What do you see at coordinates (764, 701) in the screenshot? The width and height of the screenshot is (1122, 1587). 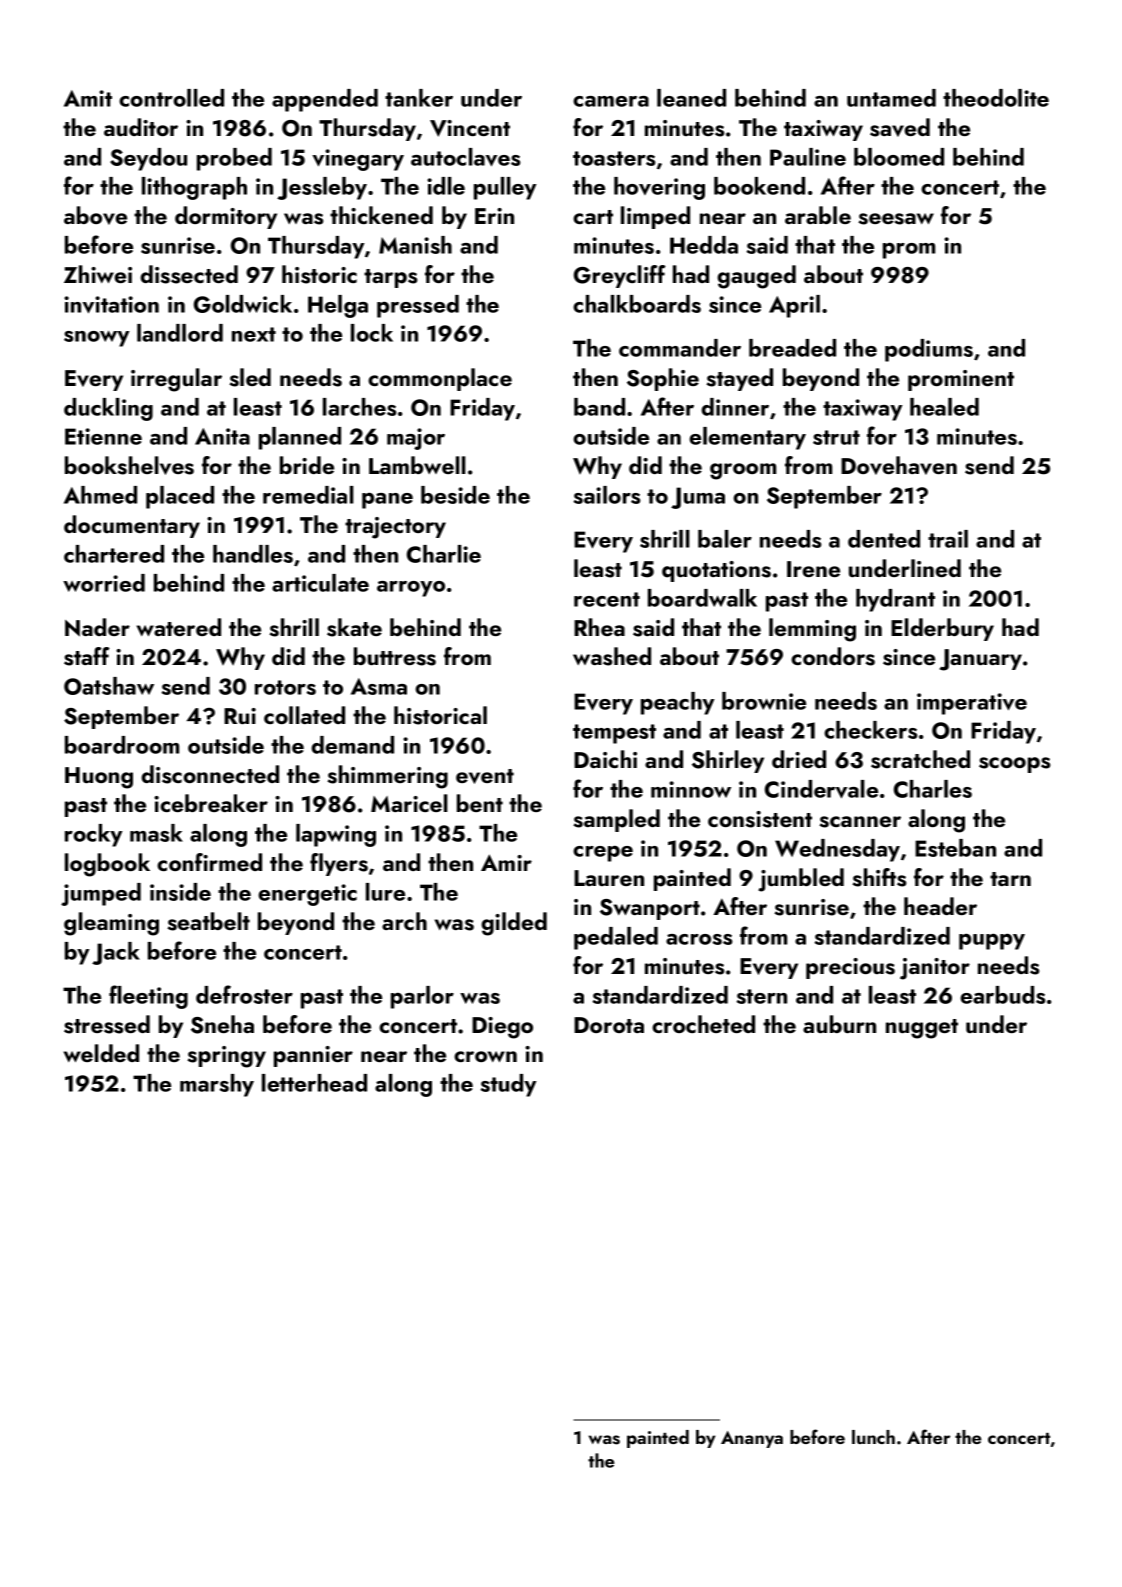 I see `brownie` at bounding box center [764, 701].
